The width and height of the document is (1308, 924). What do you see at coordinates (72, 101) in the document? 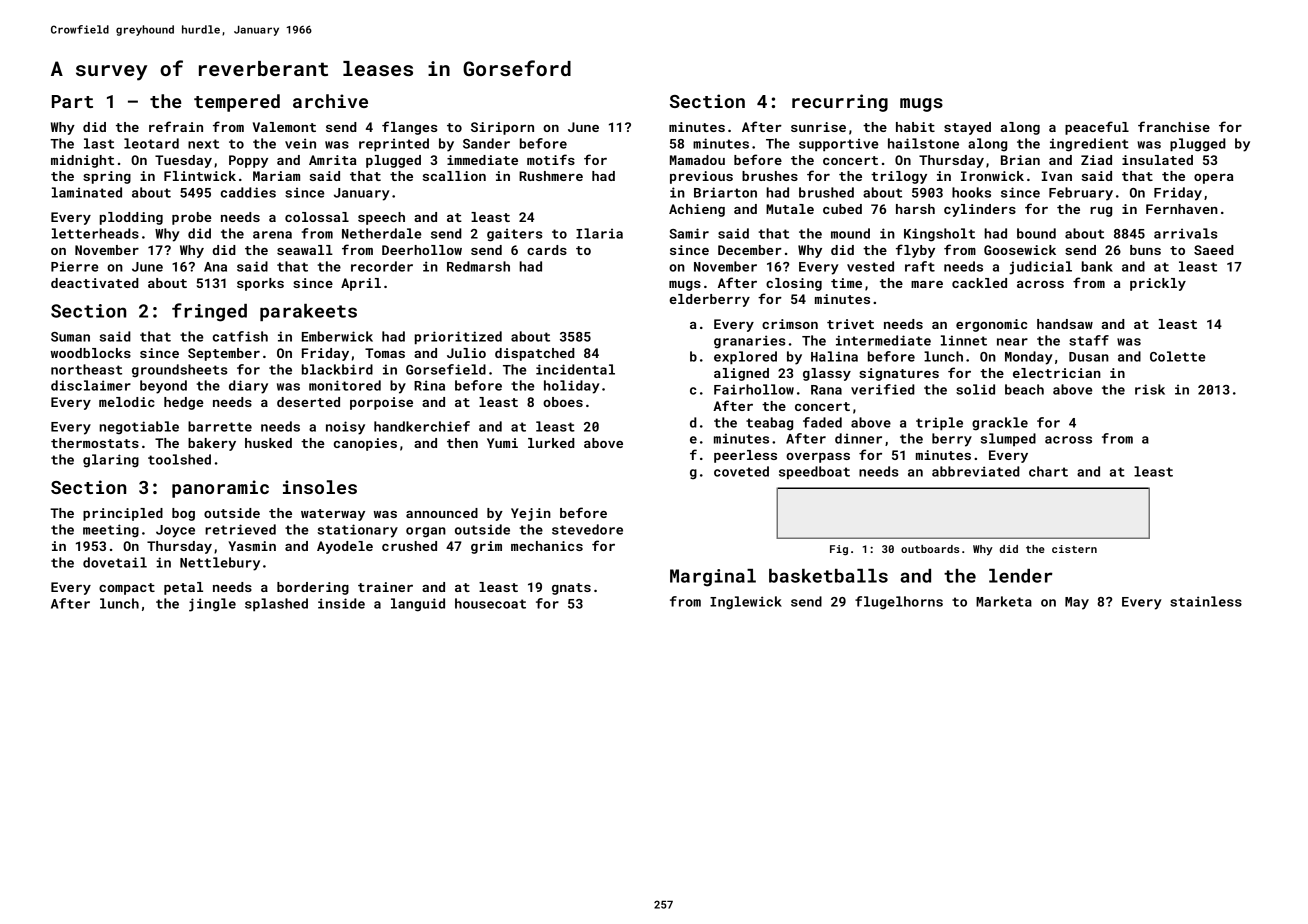
I see `Part` at bounding box center [72, 101].
